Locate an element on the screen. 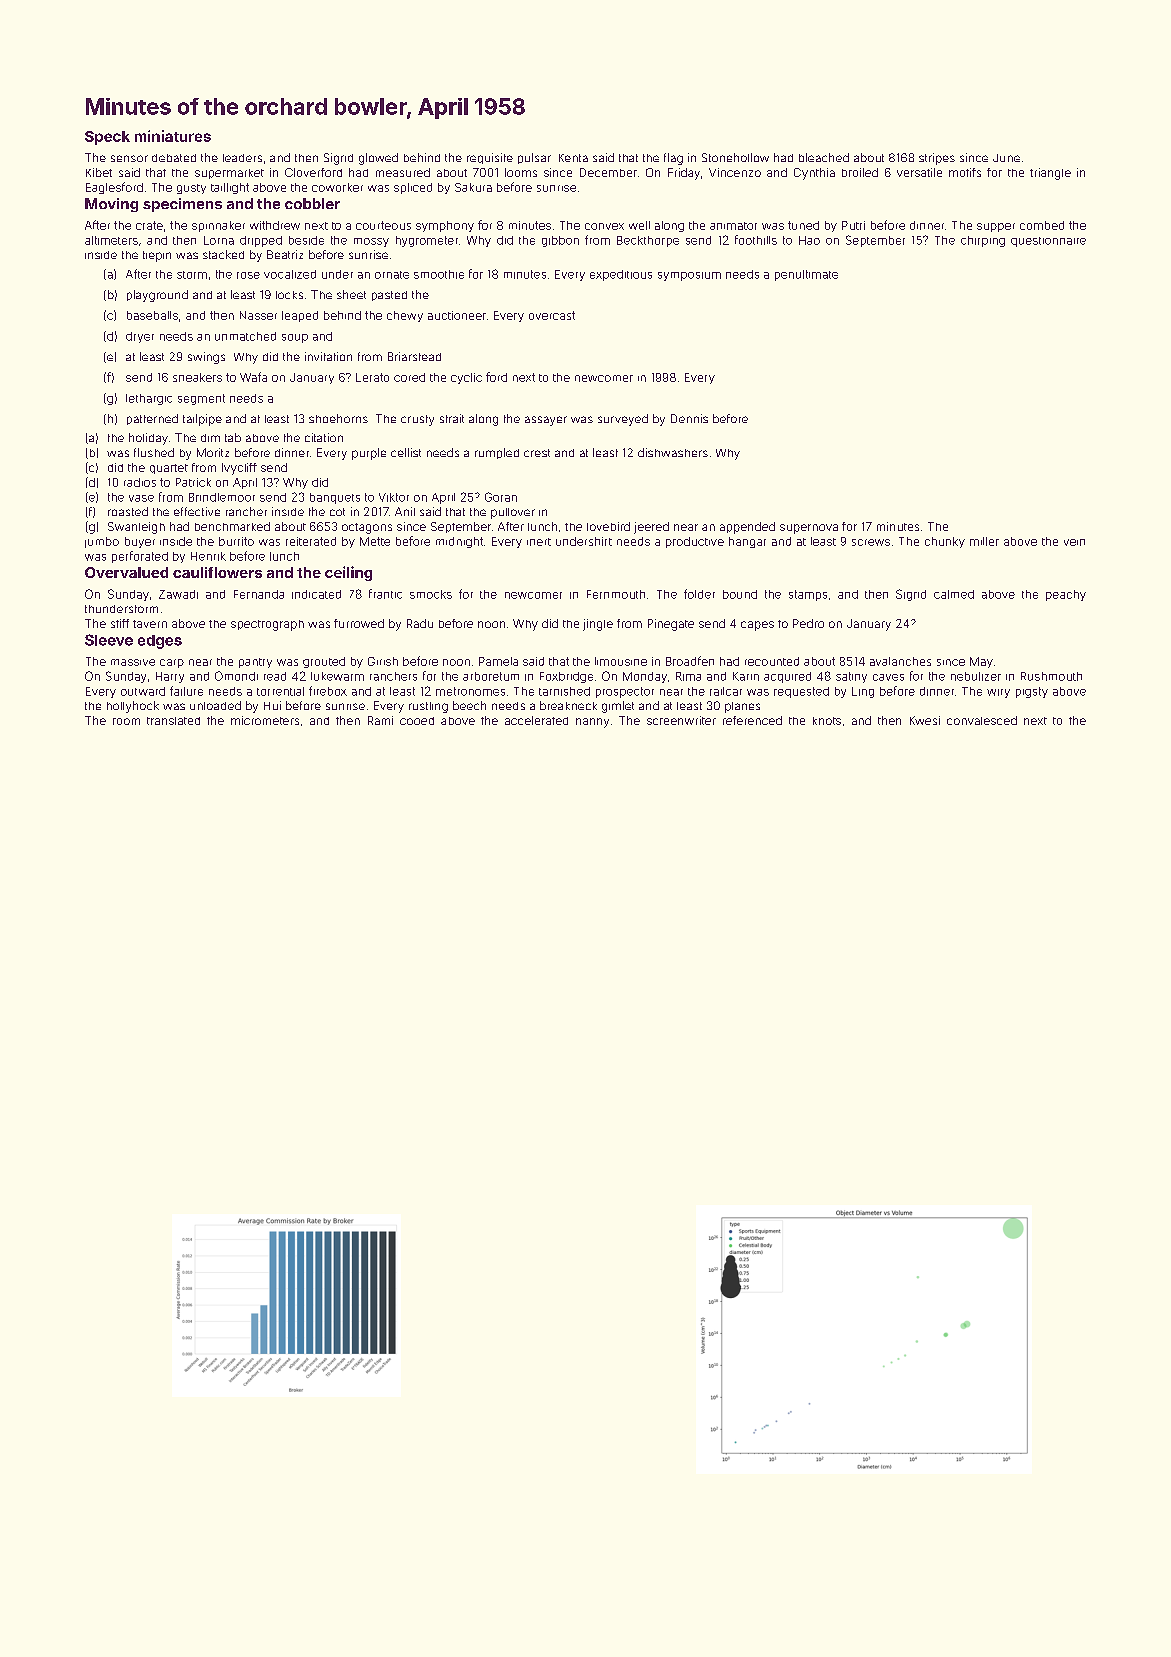 This screenshot has height=1657, width=1171. dishwashers is located at coordinates (673, 452).
